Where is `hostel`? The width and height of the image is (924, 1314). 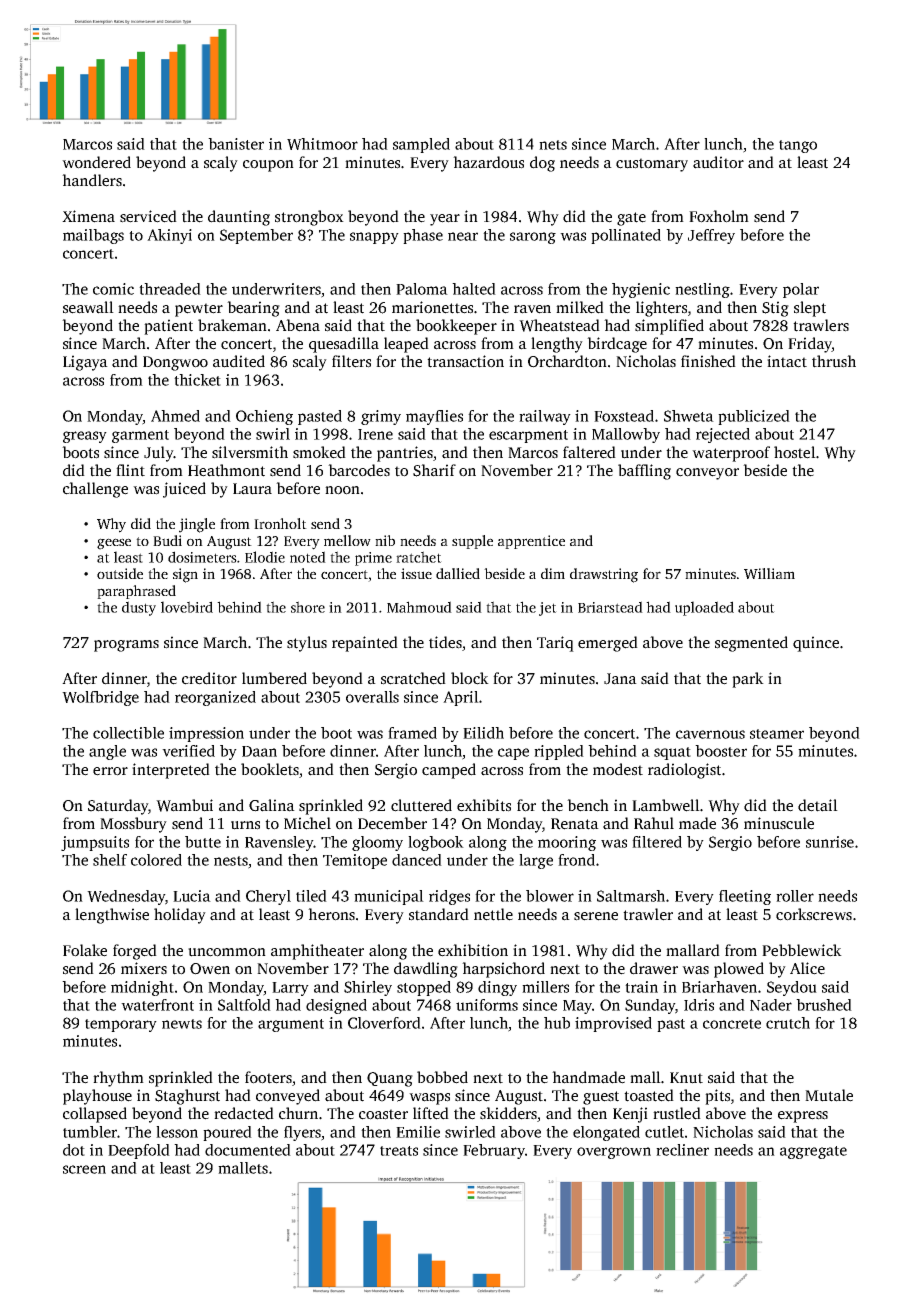
hostel is located at coordinates (795, 452).
